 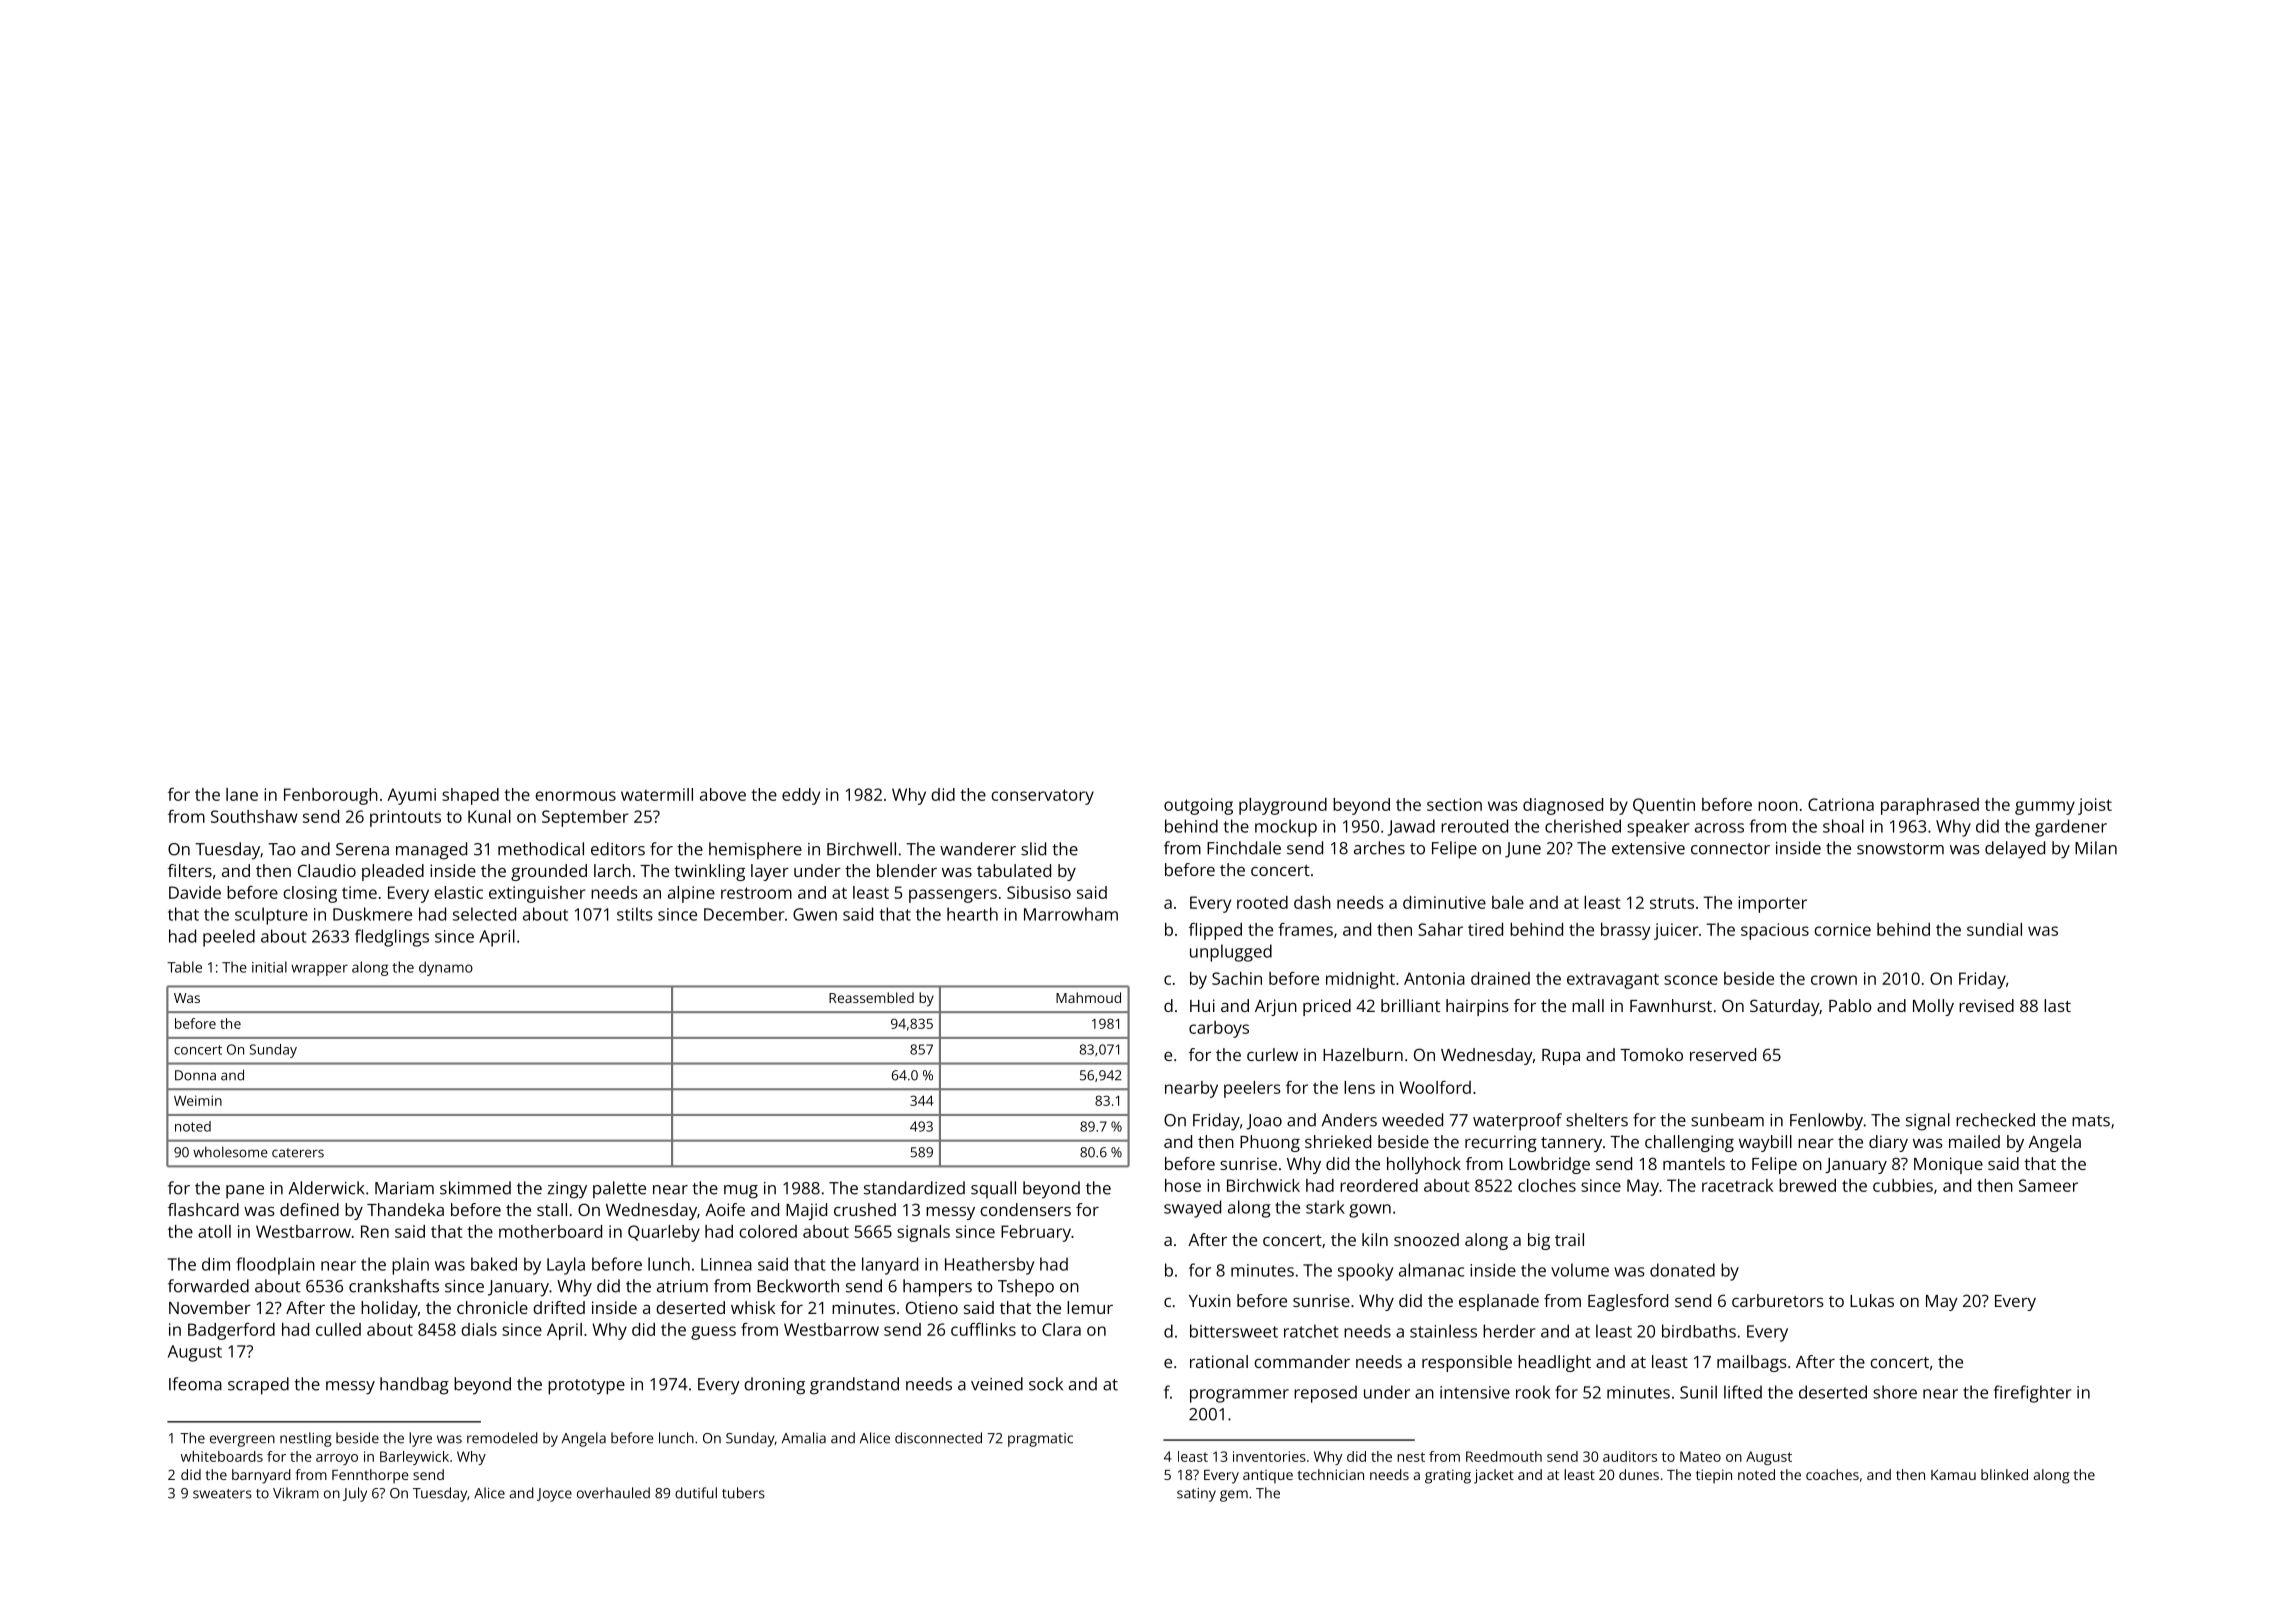 I want to click on tannery, so click(x=1571, y=1144).
